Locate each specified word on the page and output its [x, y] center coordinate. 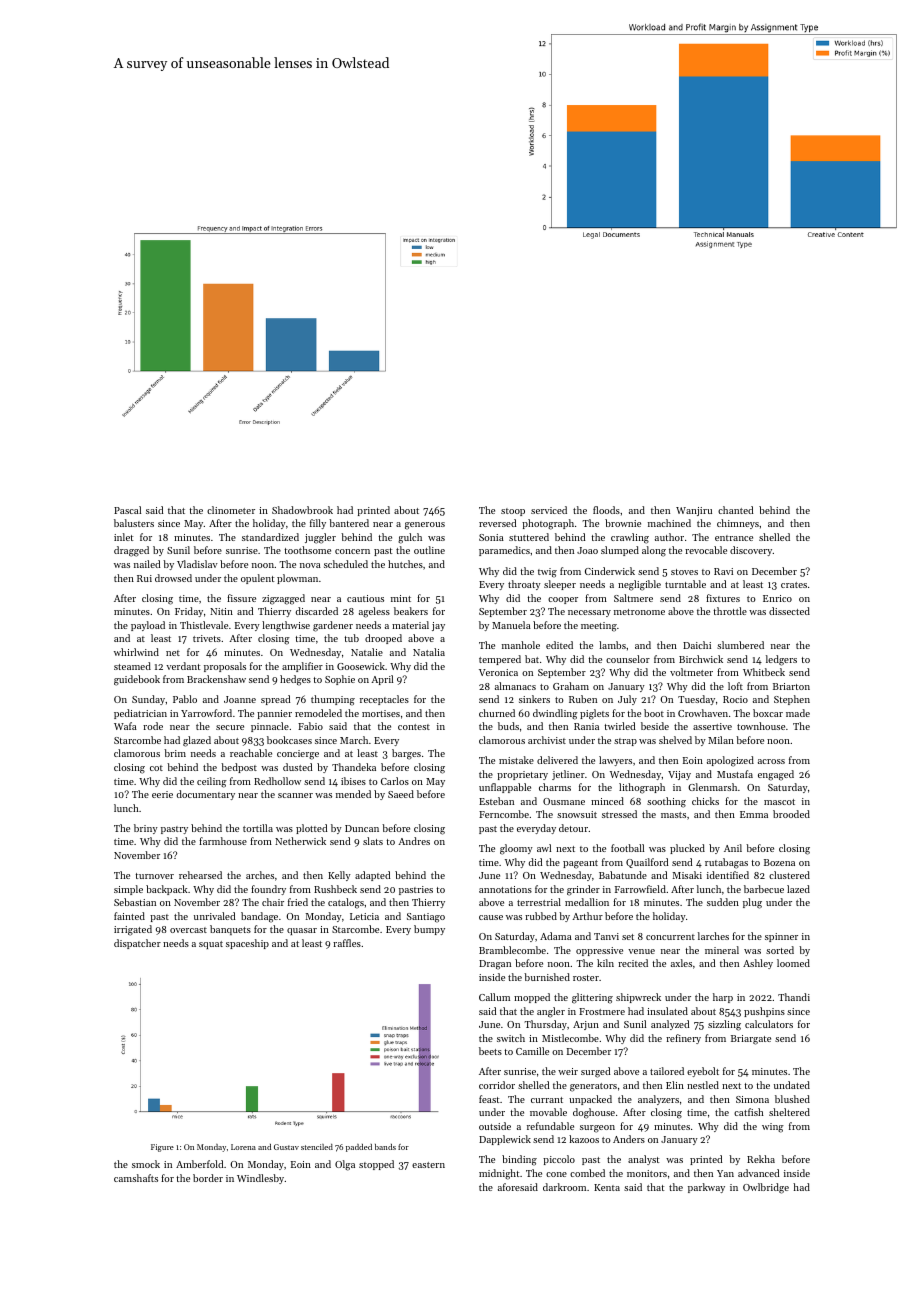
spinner [781, 937]
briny [146, 829]
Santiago [426, 918]
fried [298, 902]
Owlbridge [766, 1188]
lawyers [615, 761]
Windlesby [260, 1179]
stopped [376, 1165]
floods [606, 510]
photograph [548, 524]
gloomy [516, 849]
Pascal [127, 510]
